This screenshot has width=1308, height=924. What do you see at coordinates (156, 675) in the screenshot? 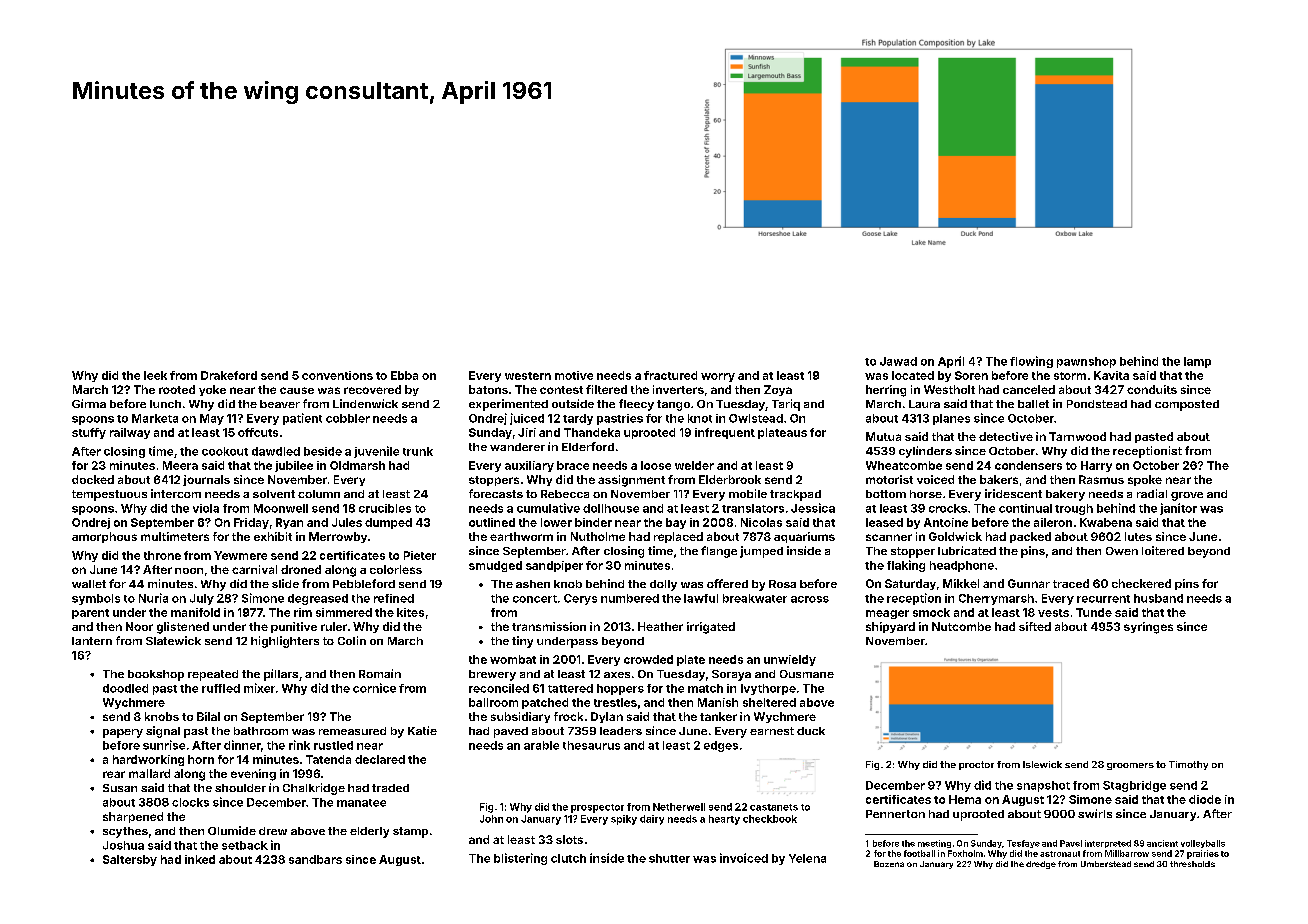
I see `bookshop` at bounding box center [156, 675].
